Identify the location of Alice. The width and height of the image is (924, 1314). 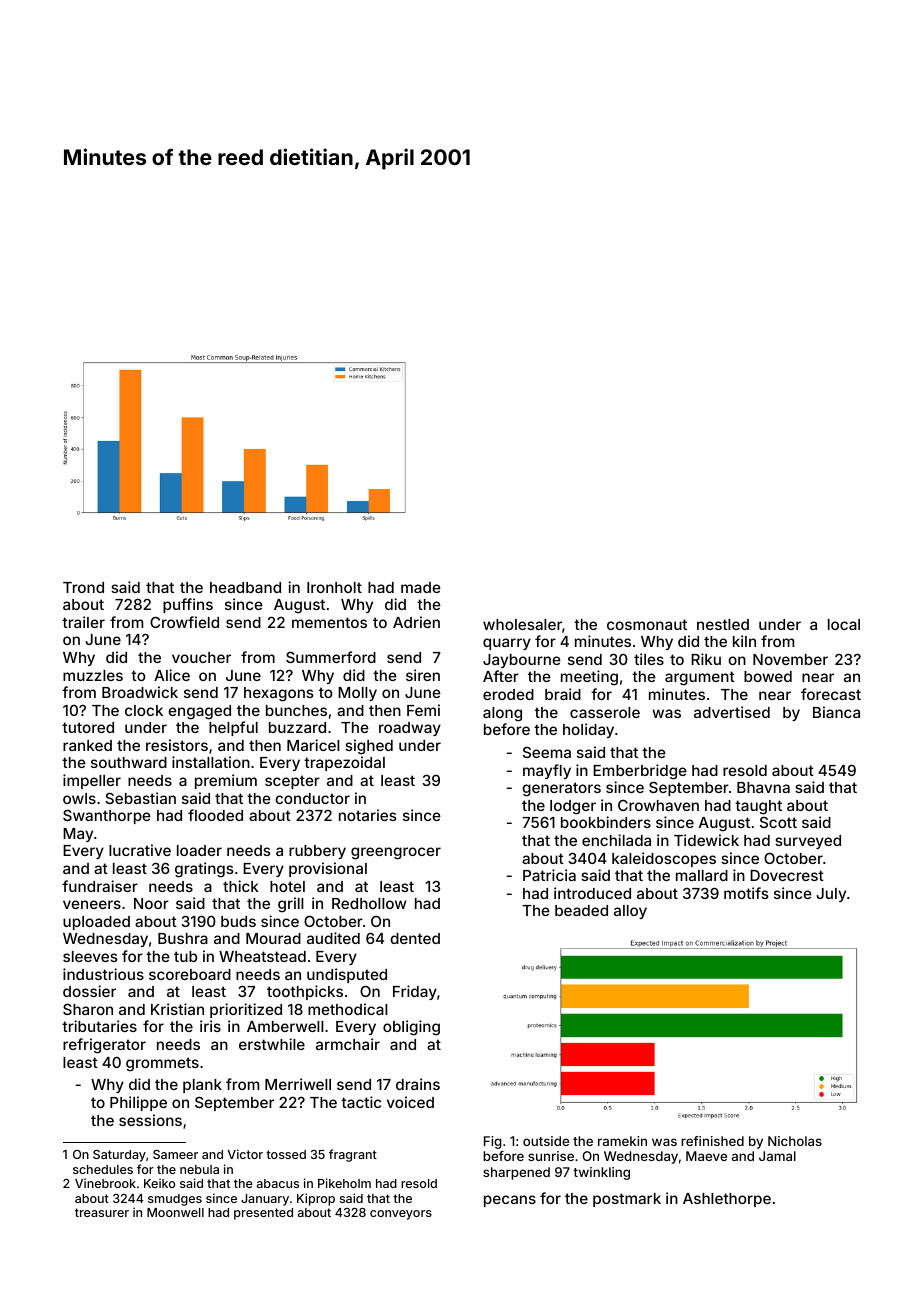
(172, 675).
